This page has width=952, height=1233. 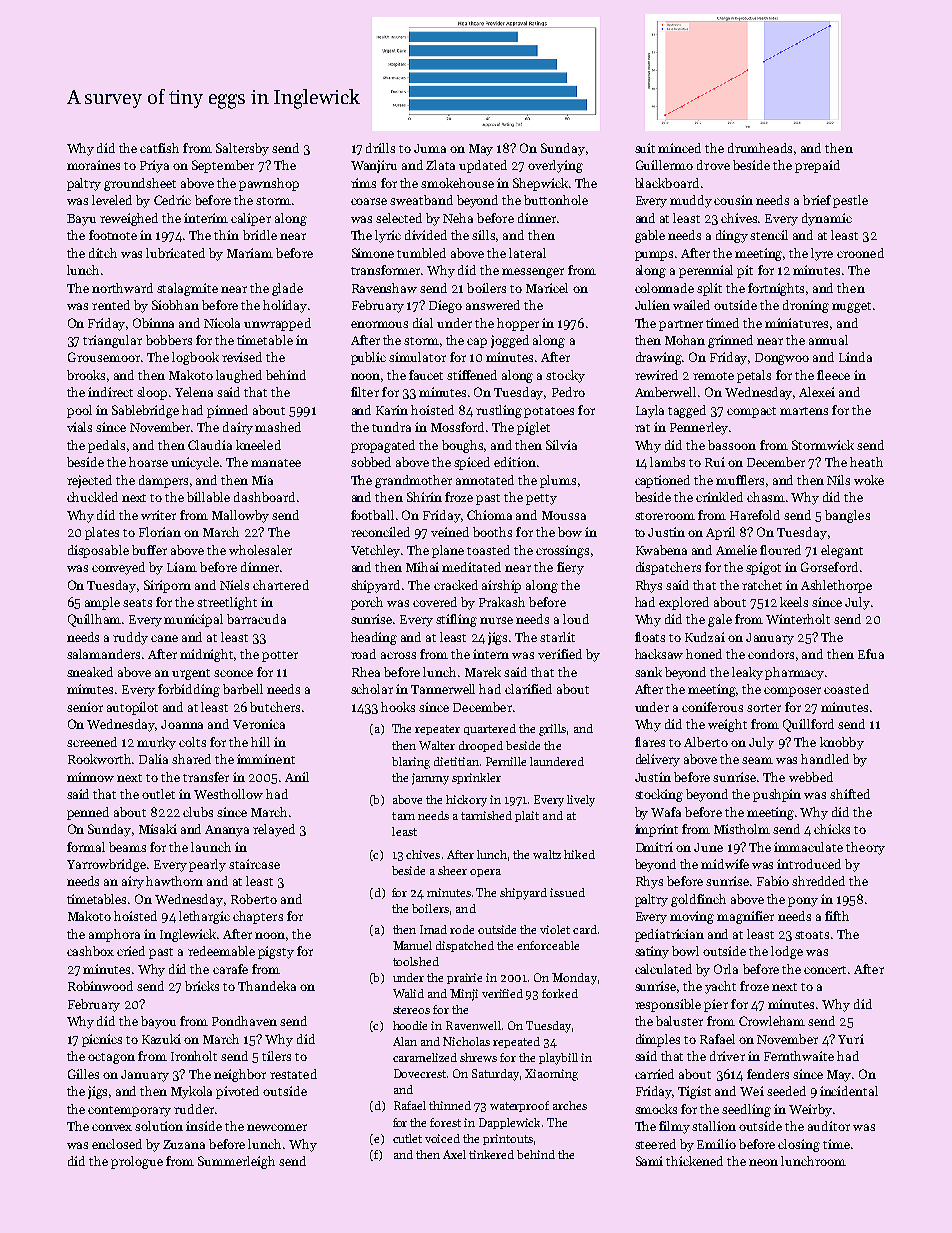 What do you see at coordinates (762, 585) in the page?
I see `ratchet` at bounding box center [762, 585].
